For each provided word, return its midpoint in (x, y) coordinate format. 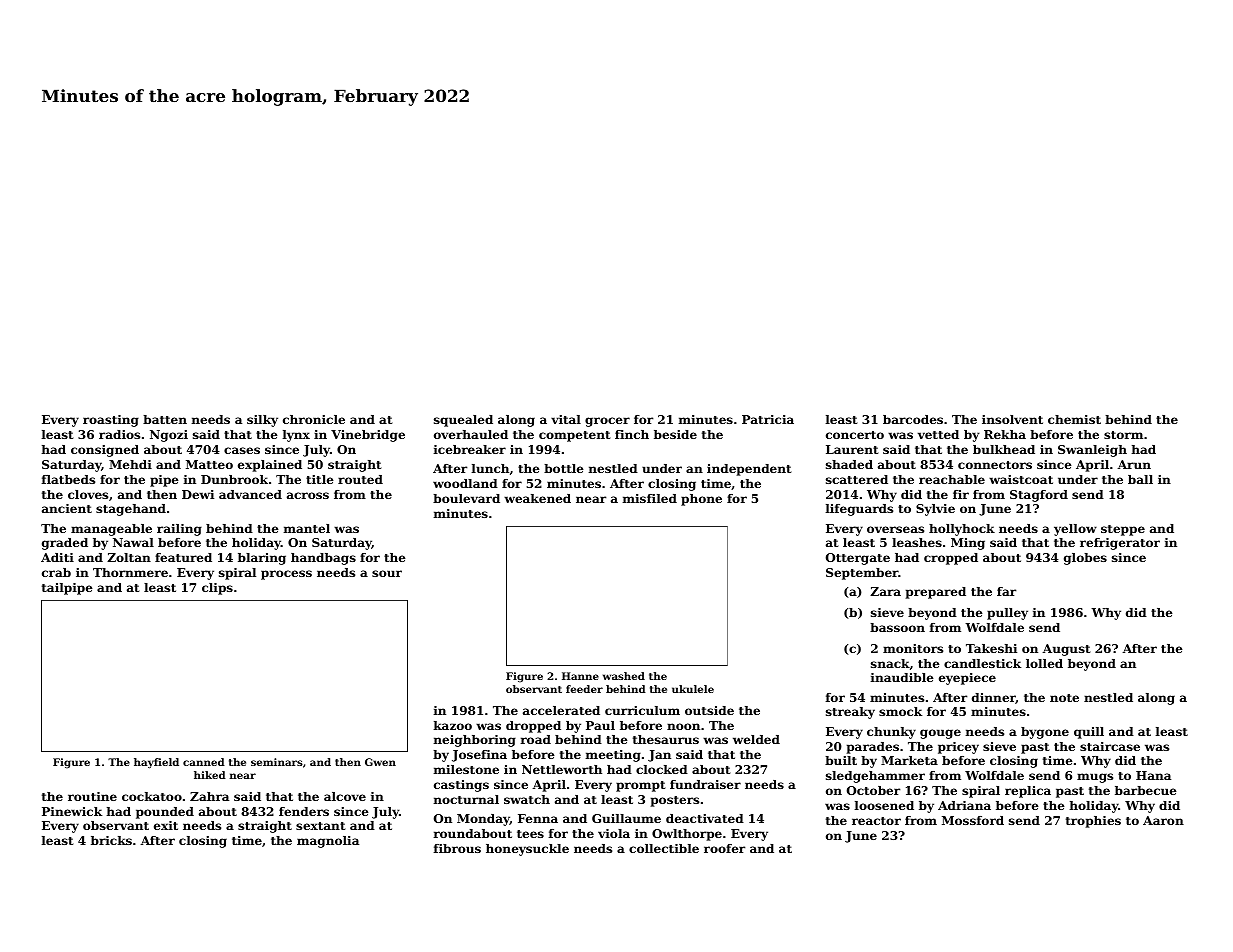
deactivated (705, 818)
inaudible (902, 677)
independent (749, 470)
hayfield (156, 763)
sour (387, 573)
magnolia (328, 842)
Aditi (57, 557)
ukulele (693, 689)
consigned (105, 451)
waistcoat (1021, 479)
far (1006, 591)
